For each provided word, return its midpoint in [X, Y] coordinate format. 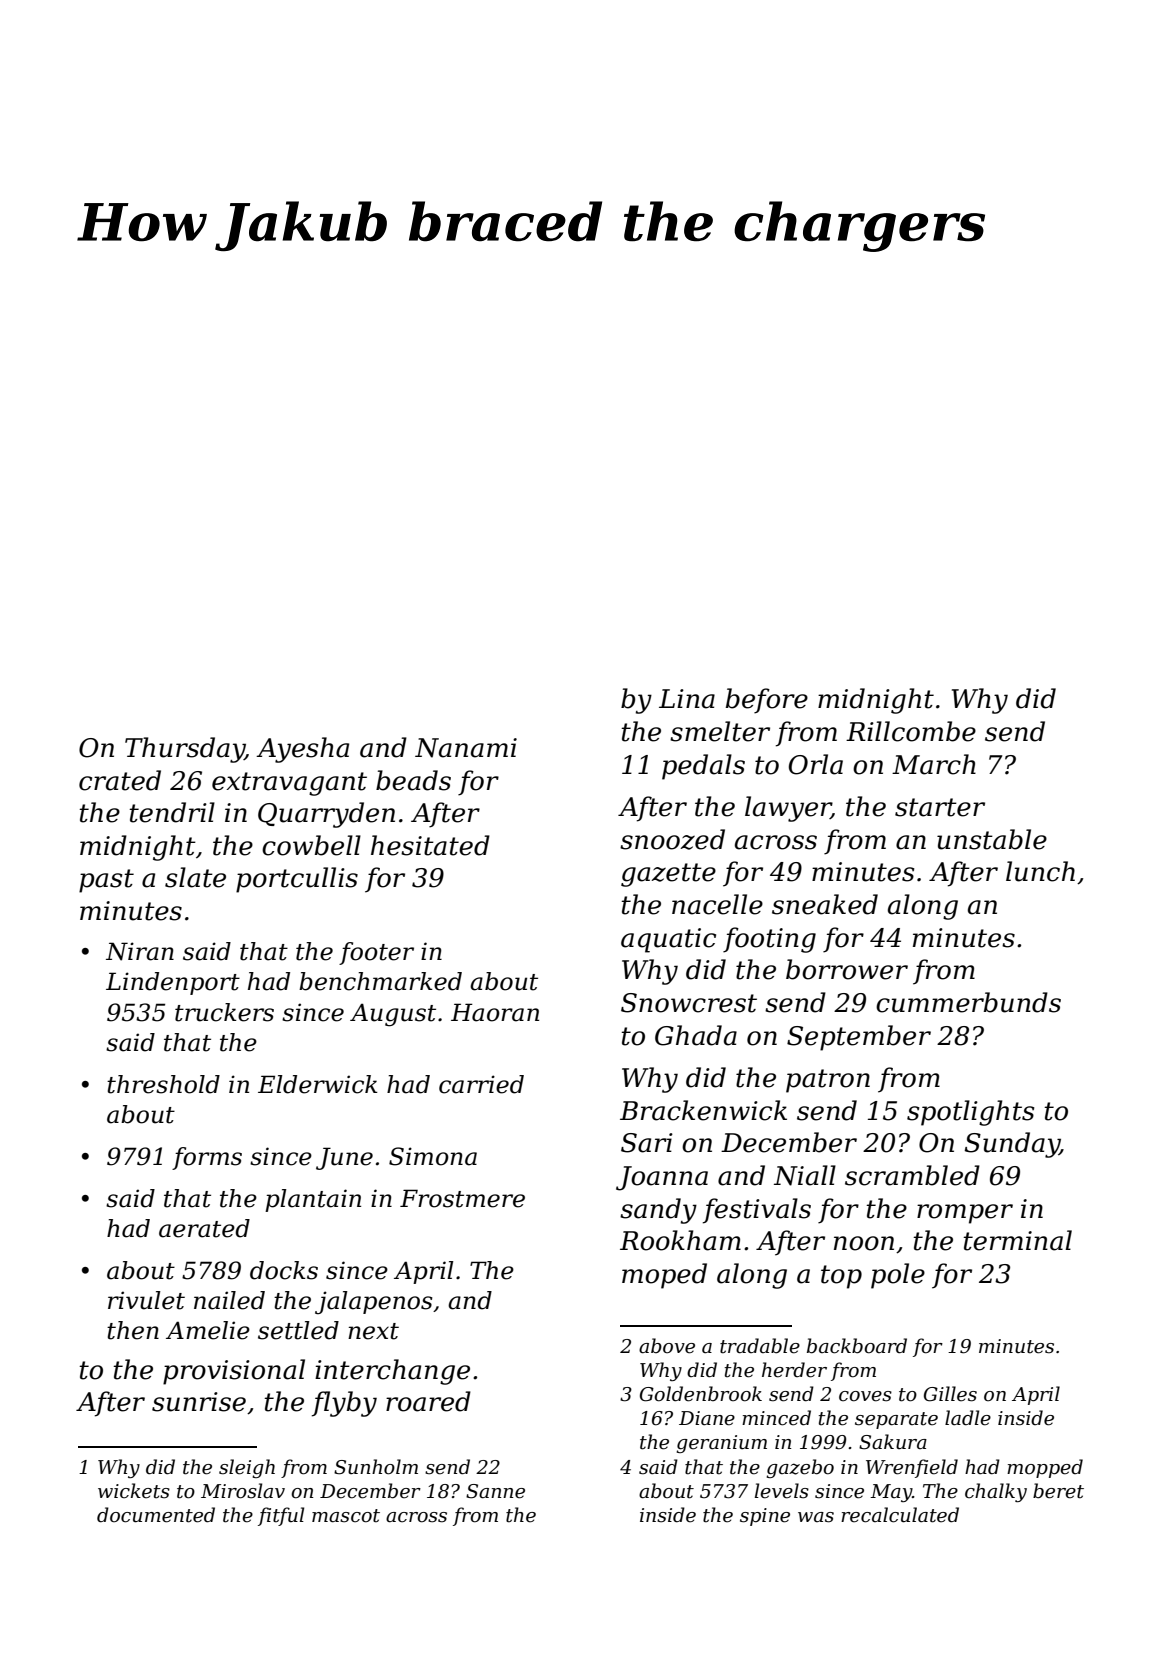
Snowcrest [689, 1003]
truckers [224, 1012]
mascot [346, 1516]
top [841, 1277]
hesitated [430, 845]
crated [120, 780]
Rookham [680, 1240]
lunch [1040, 871]
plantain [313, 1200]
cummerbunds [968, 1002]
